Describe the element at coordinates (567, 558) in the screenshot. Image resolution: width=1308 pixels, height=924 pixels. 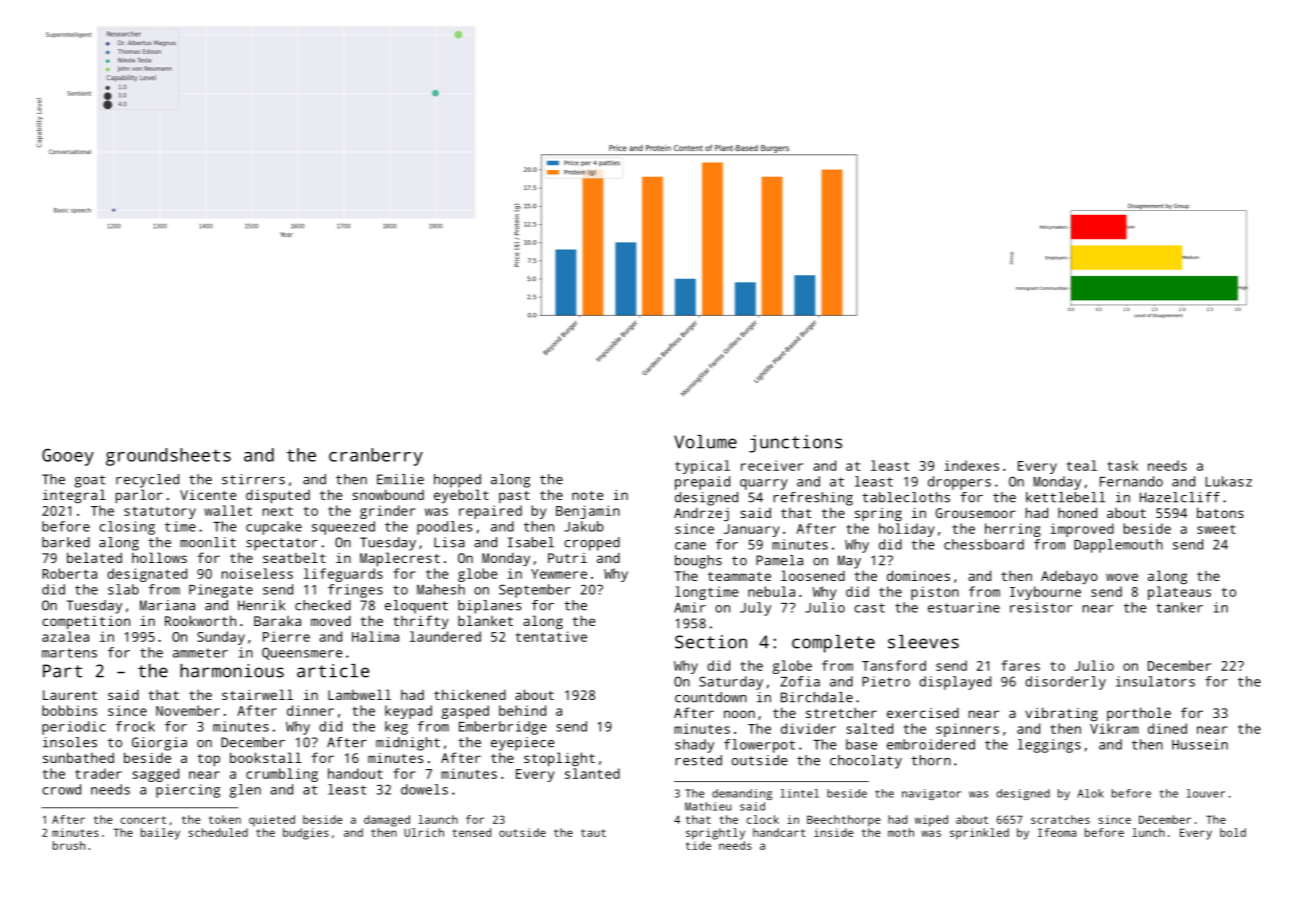
I see `Putri` at that location.
